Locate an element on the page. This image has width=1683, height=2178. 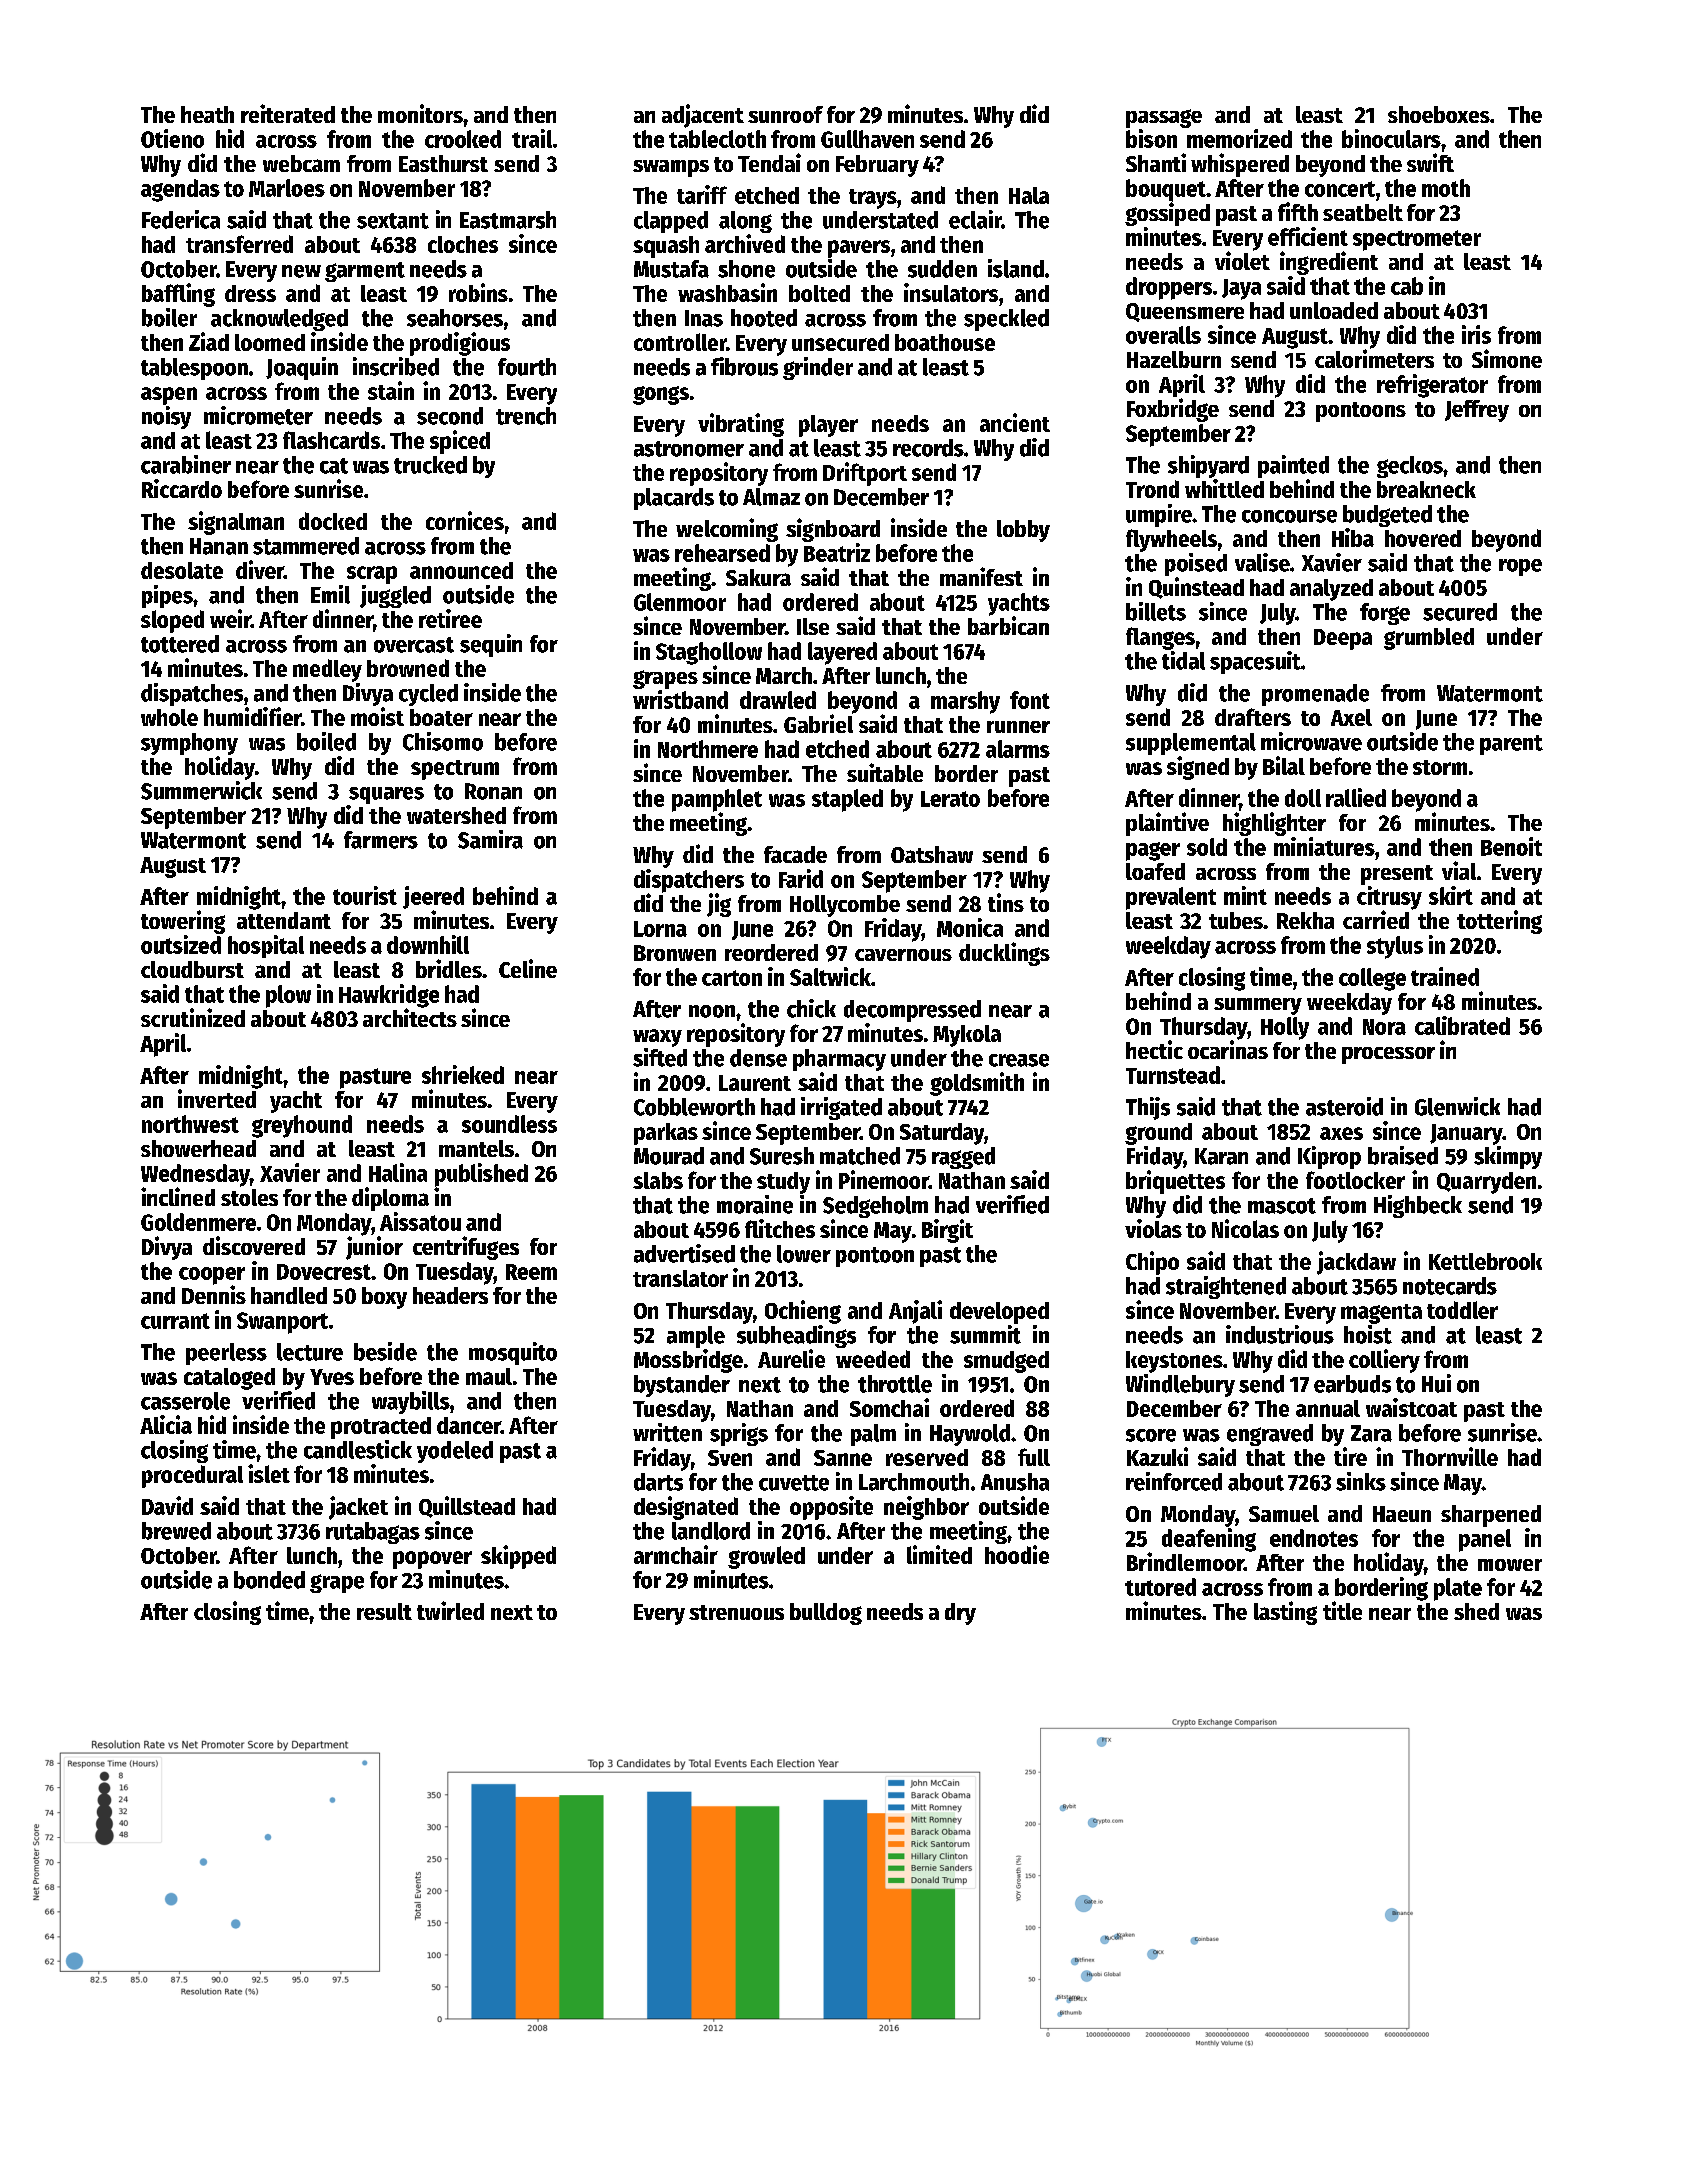
lasting is located at coordinates (1285, 1613).
